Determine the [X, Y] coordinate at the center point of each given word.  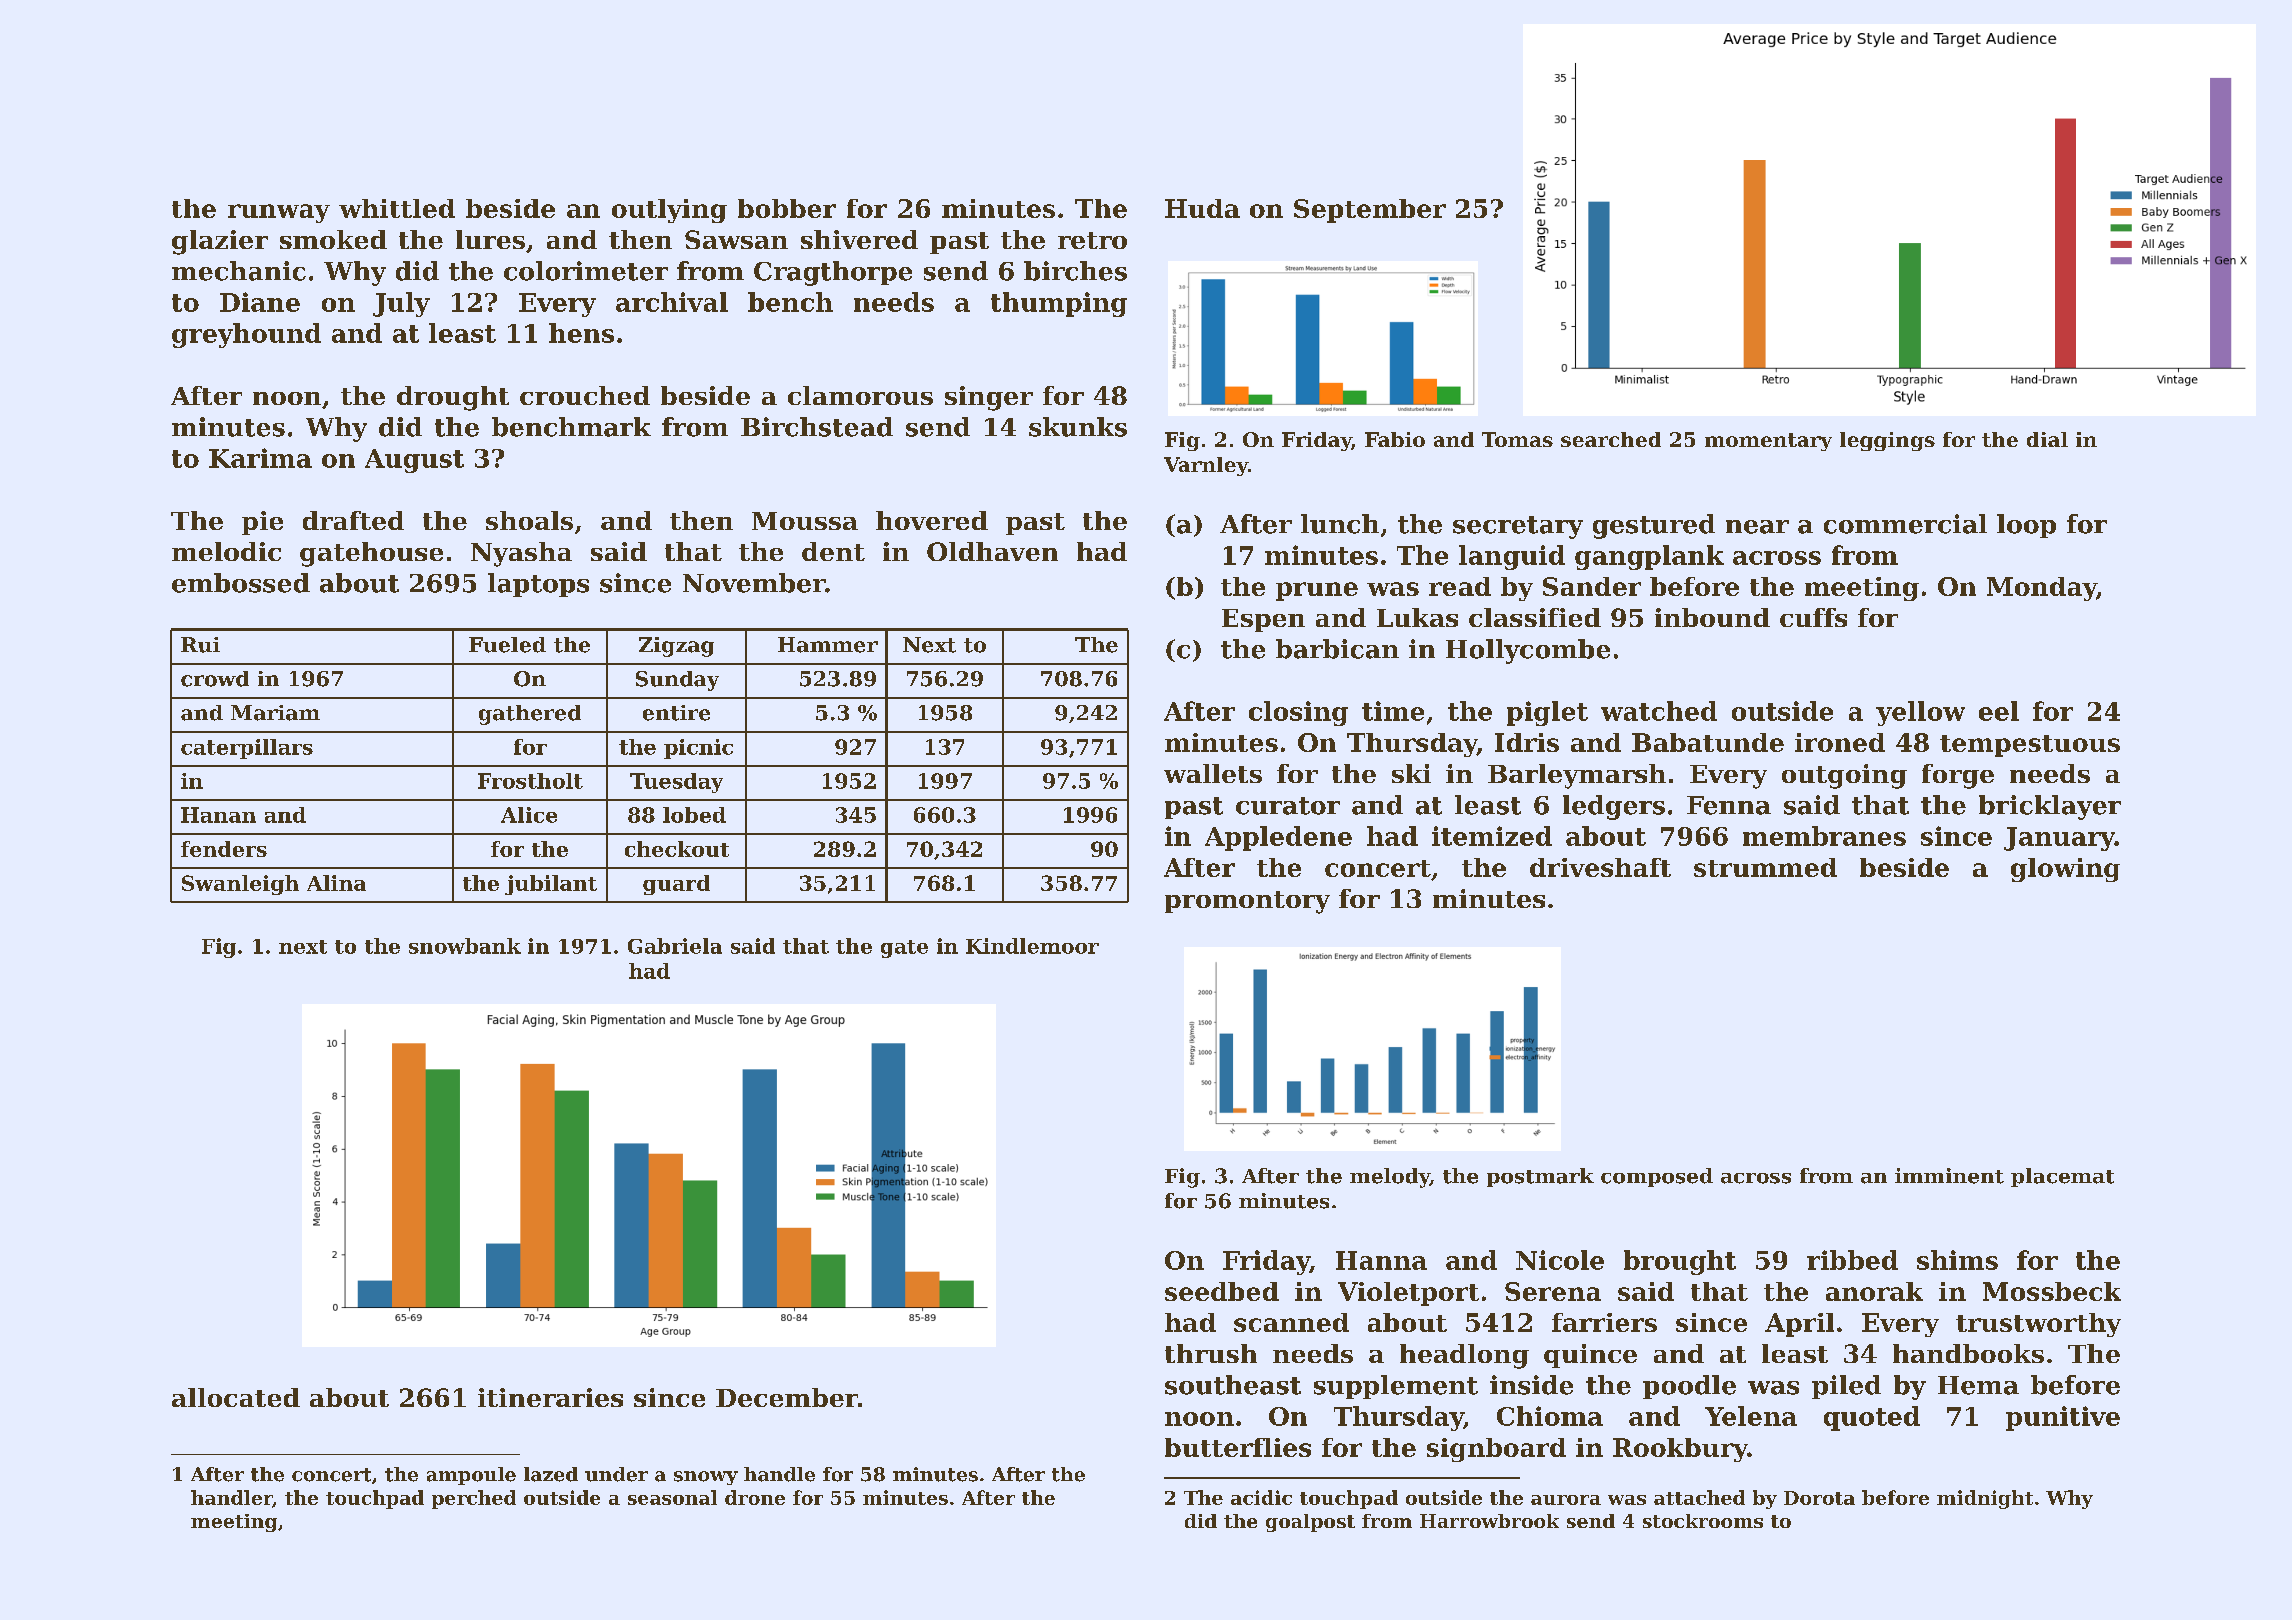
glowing [2065, 870]
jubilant [551, 885]
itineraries [550, 1397]
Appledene [1278, 838]
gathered [530, 715]
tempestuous [2030, 746]
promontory [1247, 902]
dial [2047, 439]
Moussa [805, 521]
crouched [585, 395]
